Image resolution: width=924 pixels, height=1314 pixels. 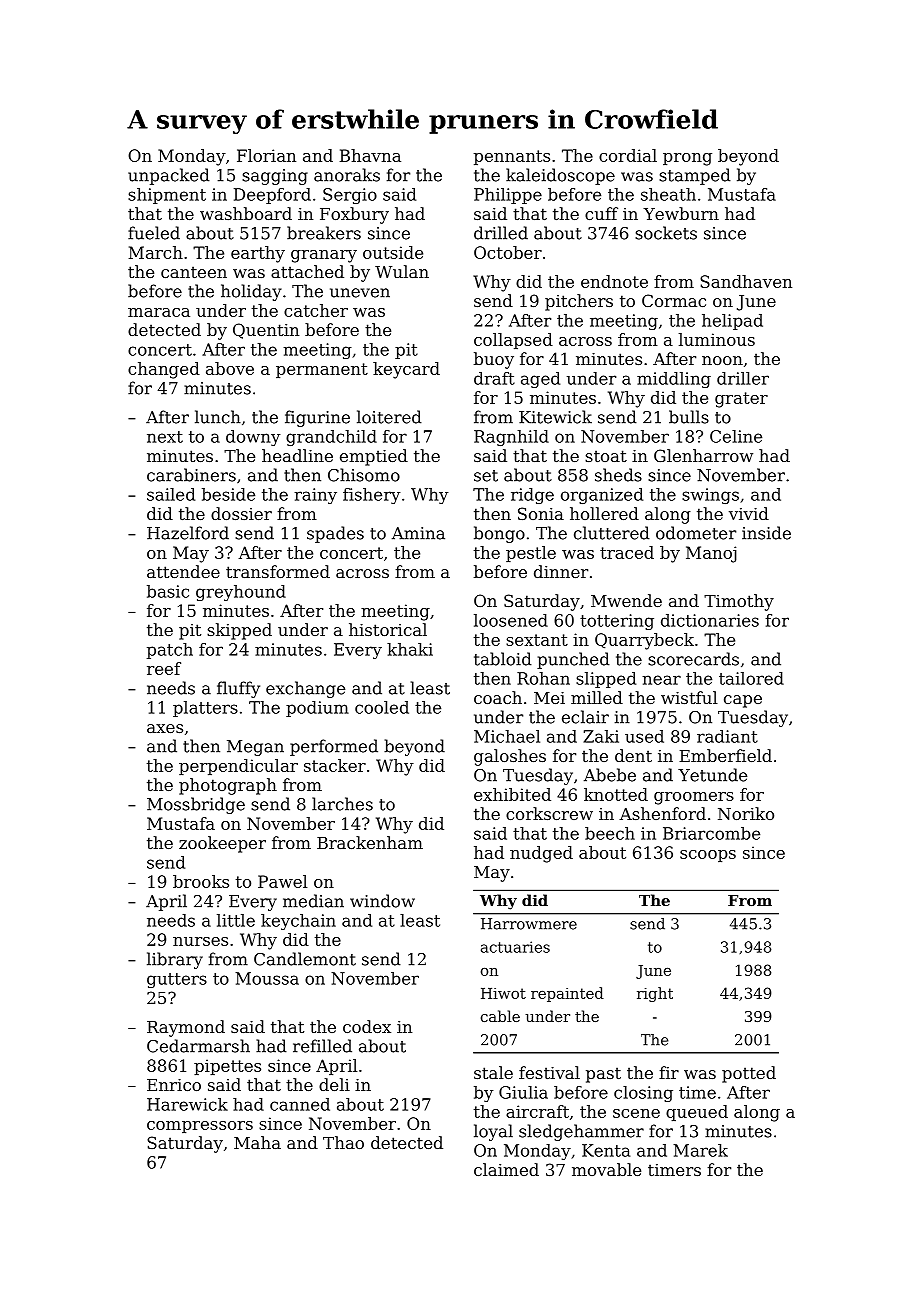 I want to click on larches, so click(x=342, y=804).
